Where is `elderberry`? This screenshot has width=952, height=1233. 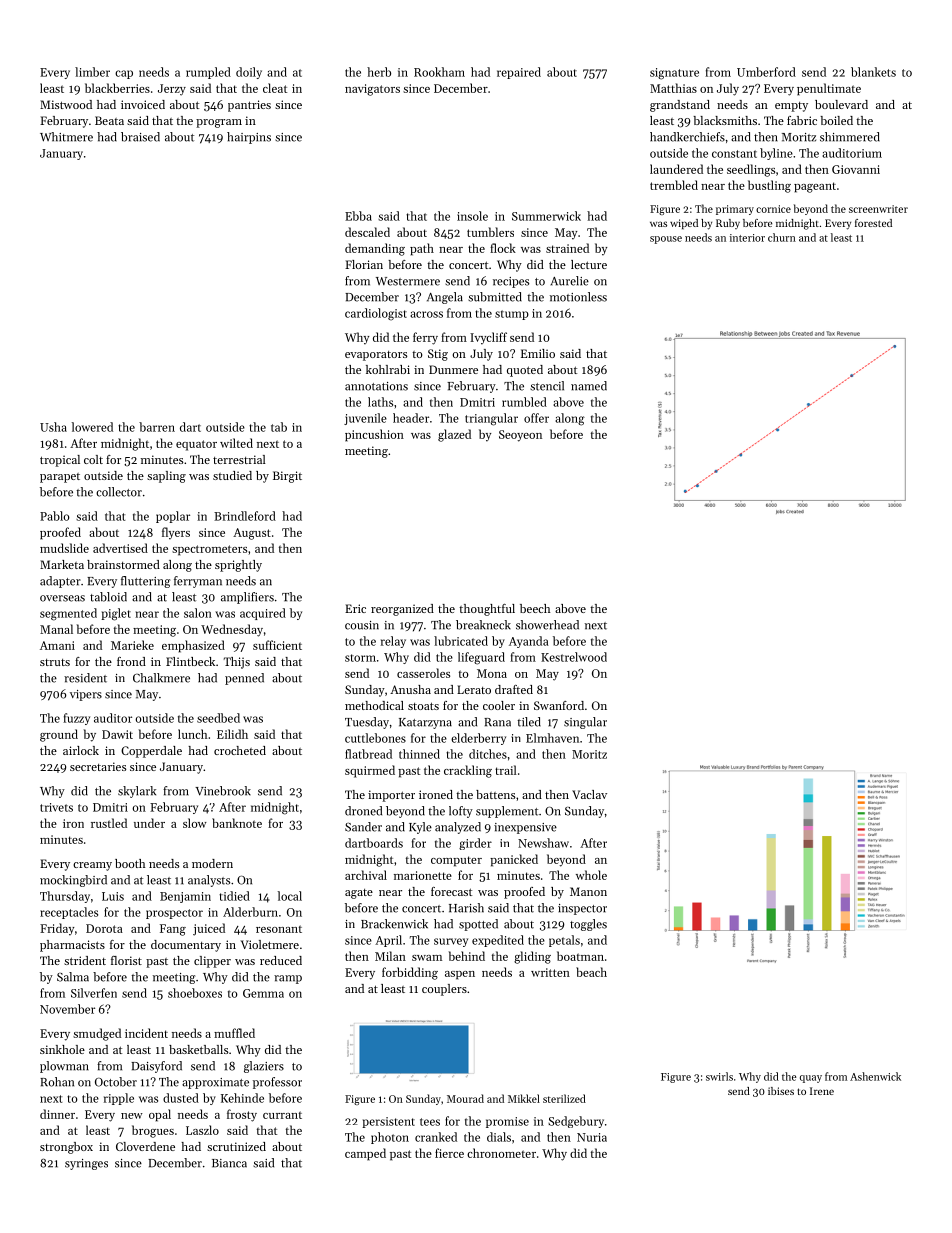
elderberry is located at coordinates (478, 739).
